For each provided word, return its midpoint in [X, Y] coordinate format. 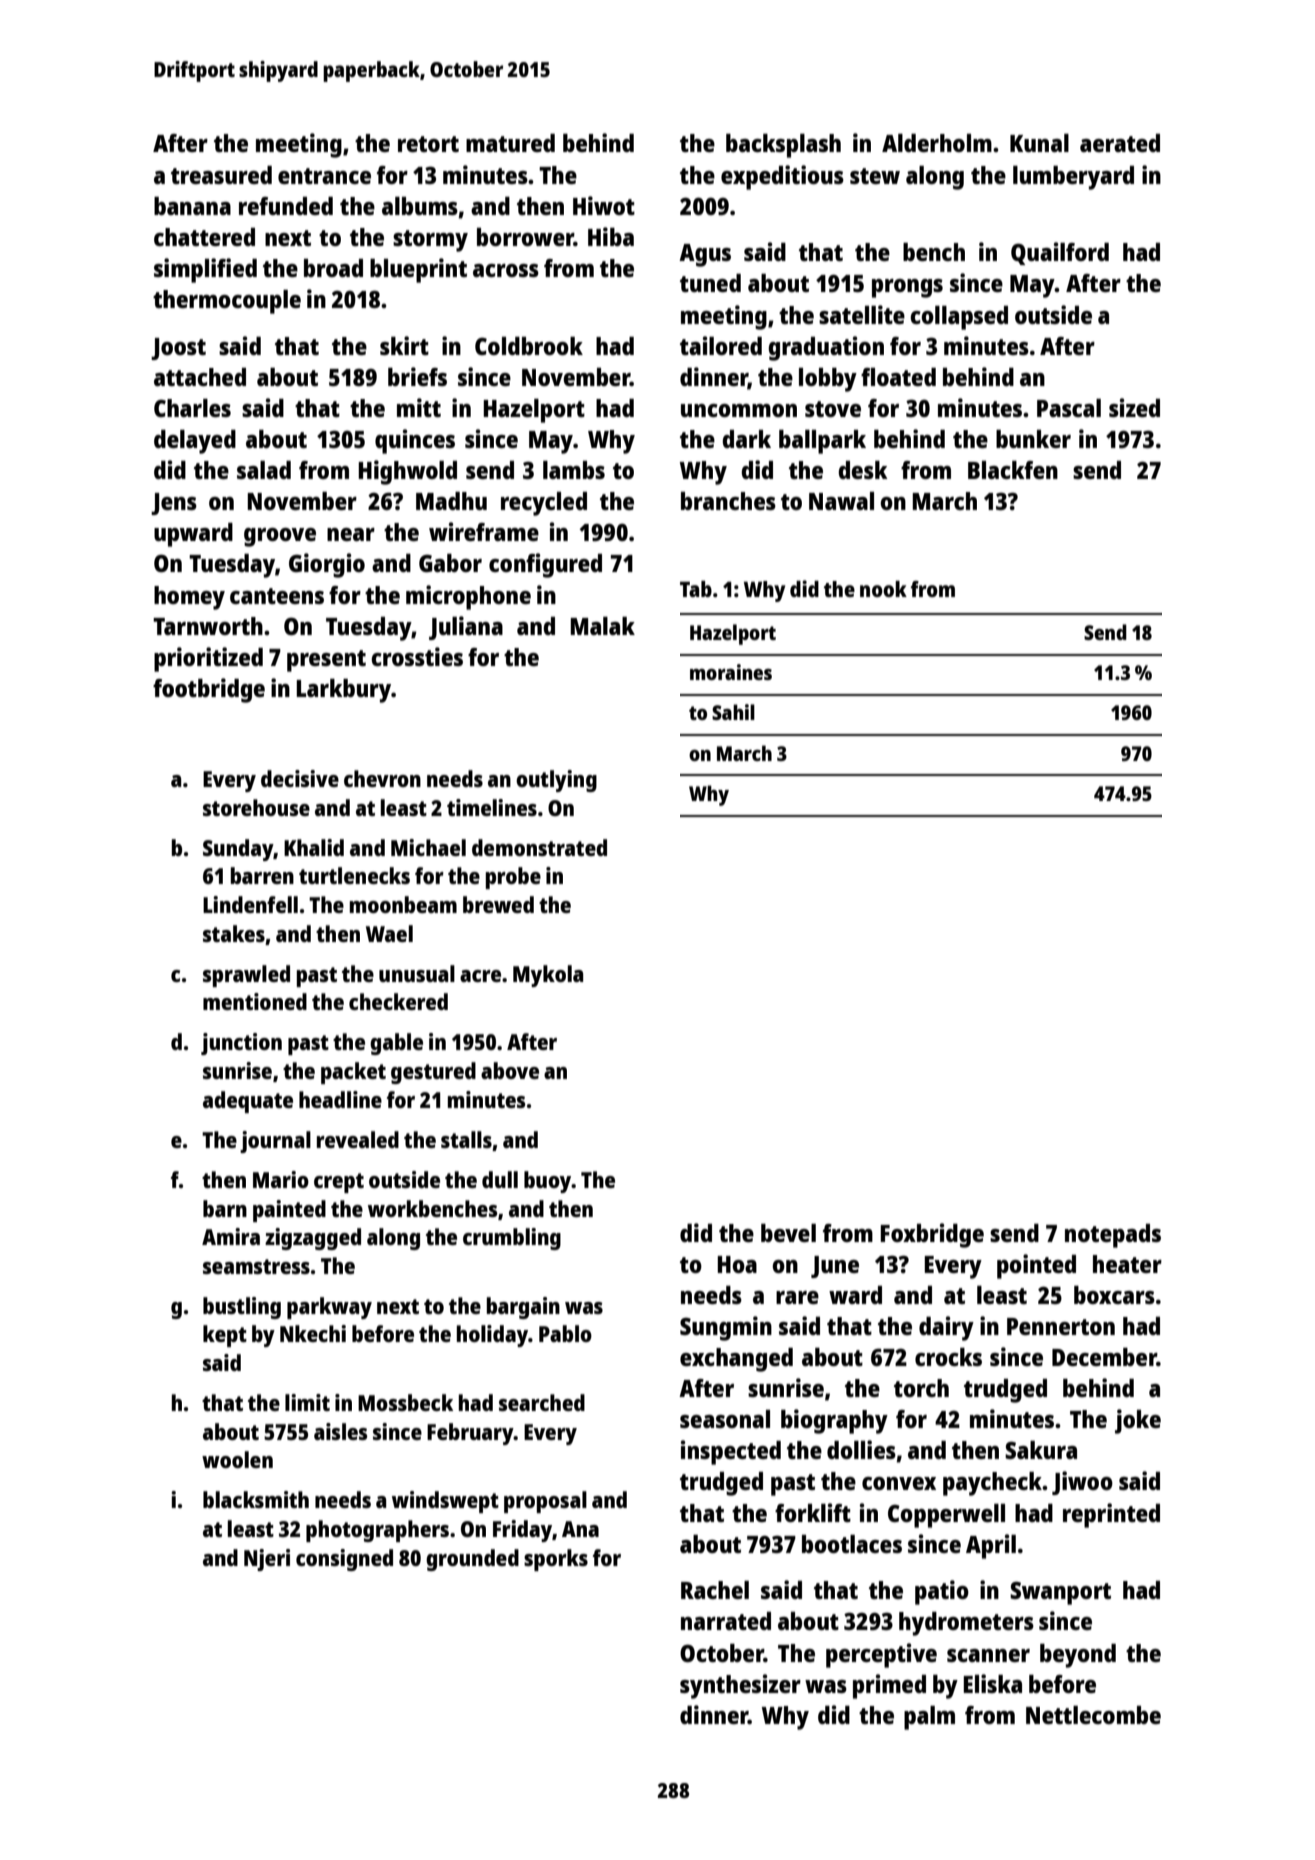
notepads [1113, 1236]
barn [225, 1208]
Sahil [733, 712]
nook [883, 589]
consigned [344, 1560]
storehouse [256, 807]
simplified [205, 270]
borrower [525, 237]
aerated [1120, 143]
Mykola [548, 976]
